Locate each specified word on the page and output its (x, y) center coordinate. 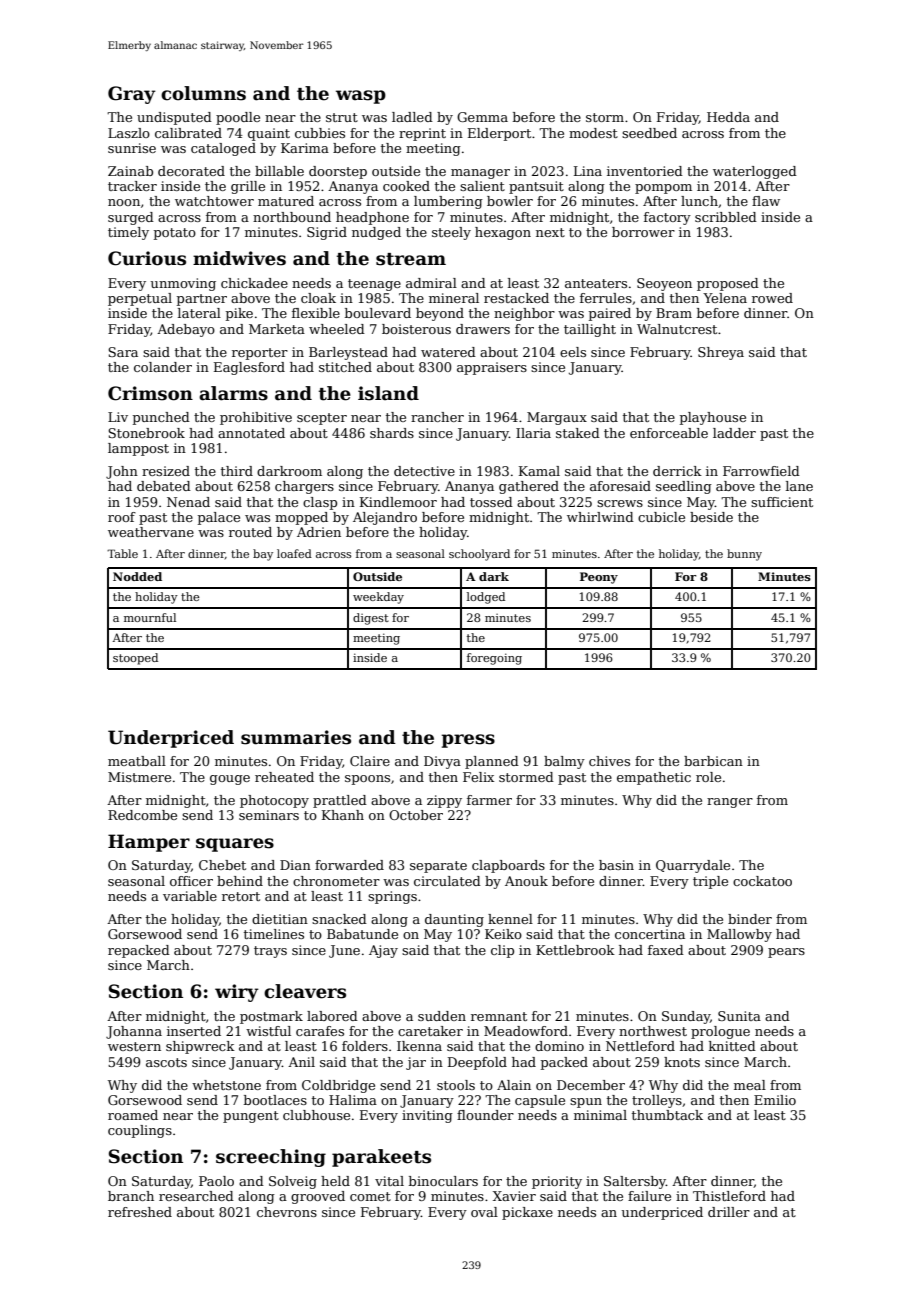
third (237, 471)
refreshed (140, 1212)
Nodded (137, 576)
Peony (599, 578)
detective (424, 471)
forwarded (349, 865)
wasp (361, 97)
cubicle (661, 517)
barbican (713, 761)
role (708, 777)
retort (241, 896)
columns (203, 93)
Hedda (728, 117)
